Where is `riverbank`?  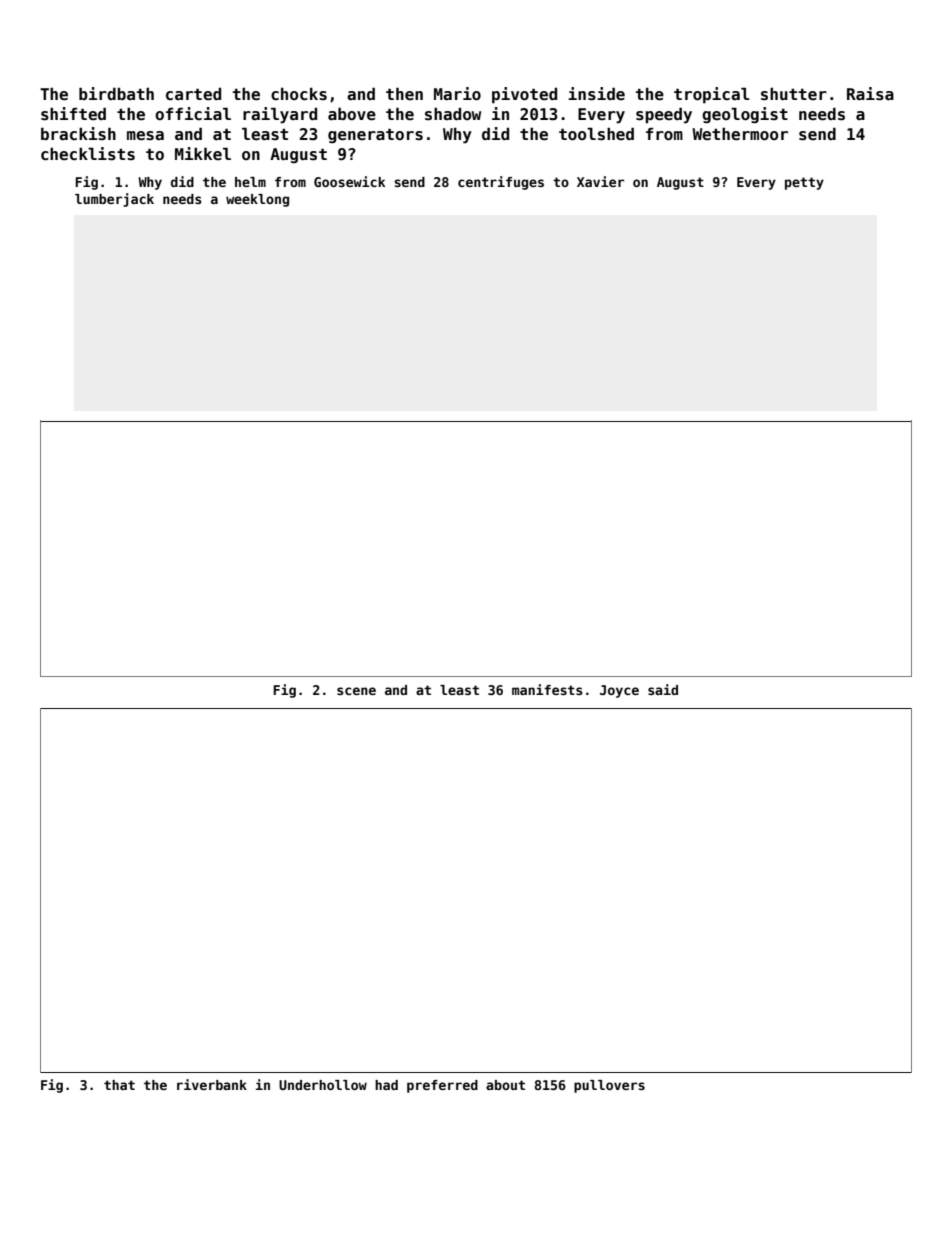 riverbank is located at coordinates (212, 1084).
